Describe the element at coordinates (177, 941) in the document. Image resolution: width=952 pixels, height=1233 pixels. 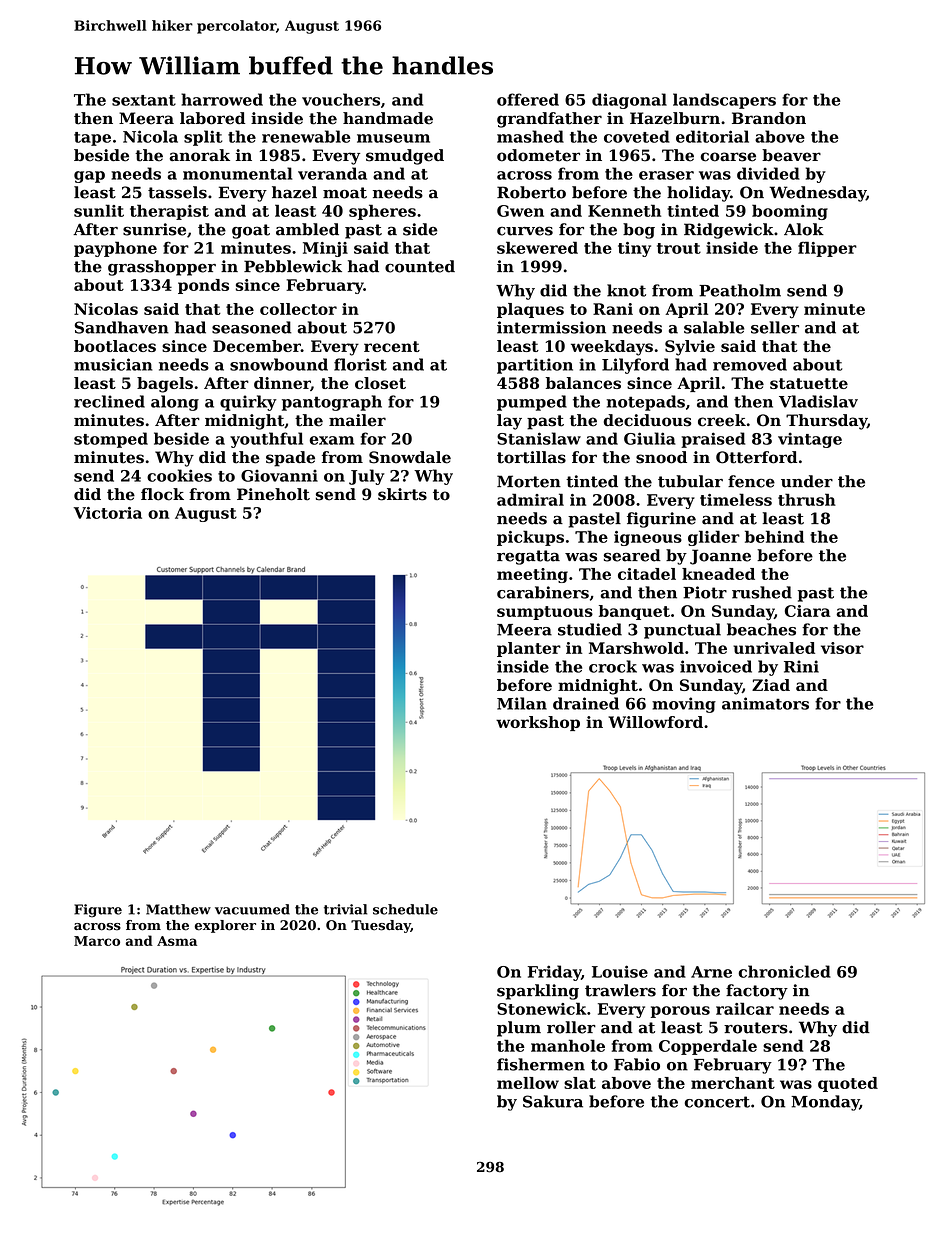
I see `Asma` at that location.
